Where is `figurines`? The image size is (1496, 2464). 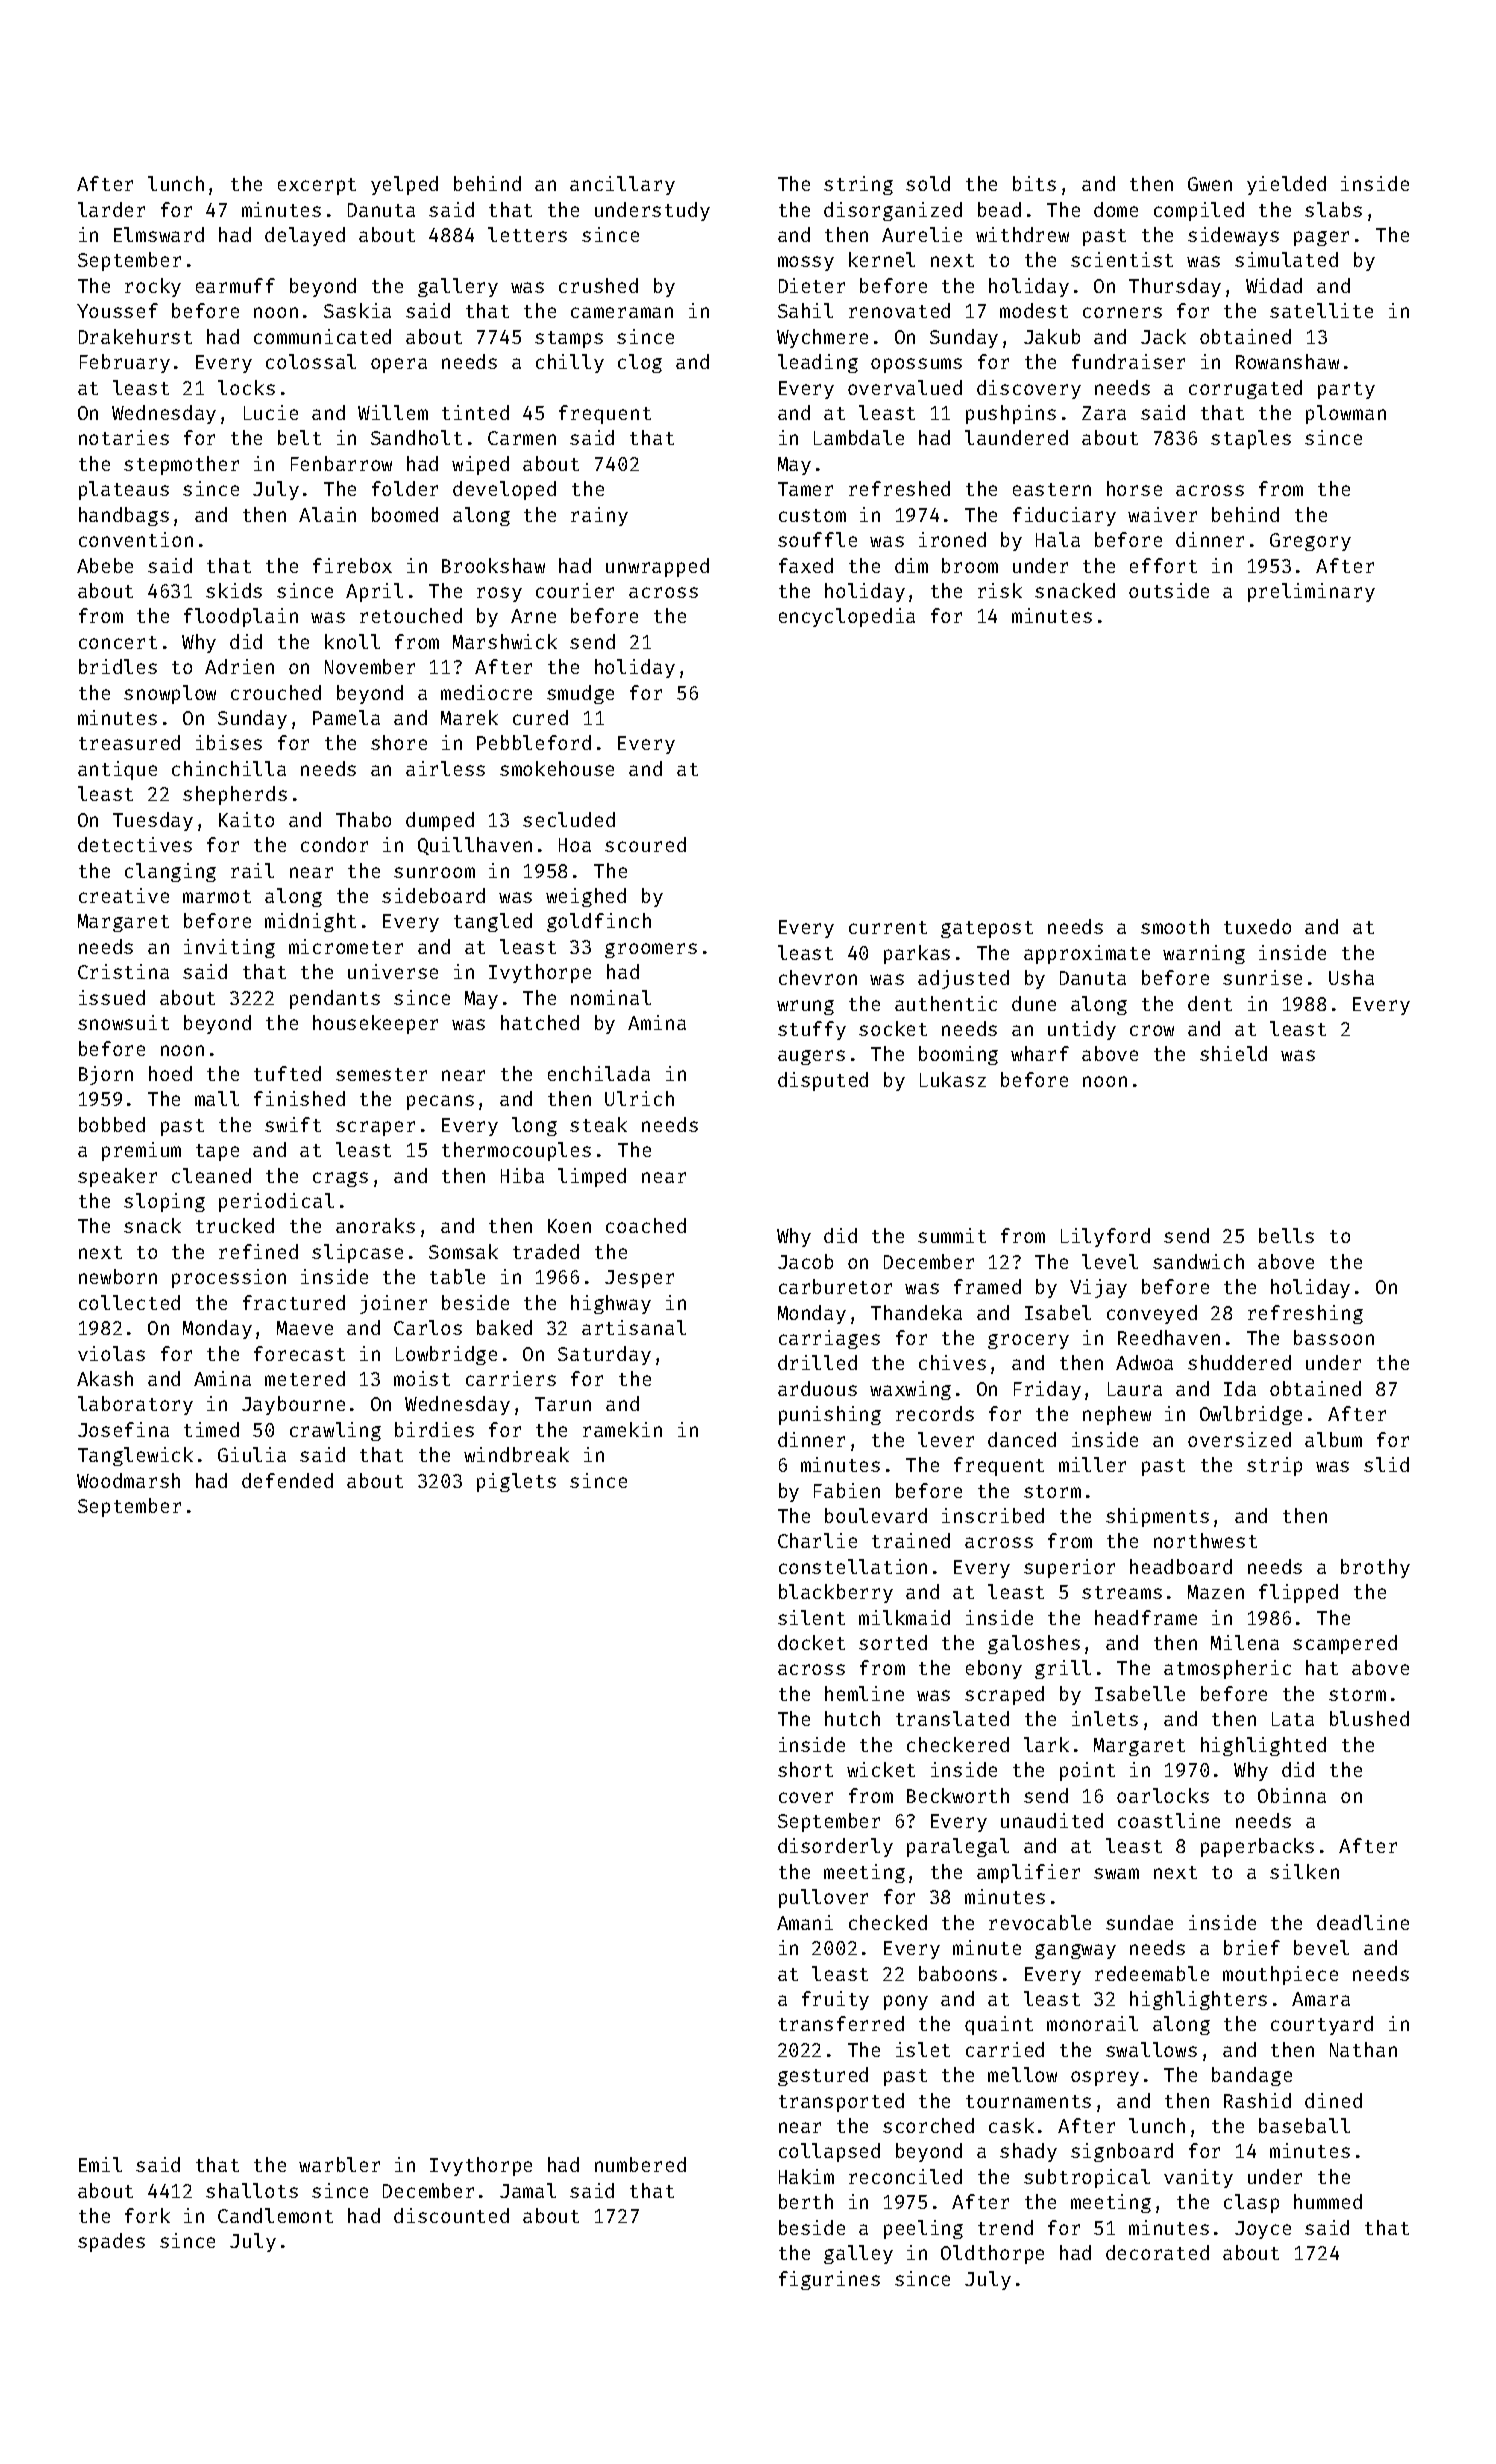
figurines is located at coordinates (829, 2280).
